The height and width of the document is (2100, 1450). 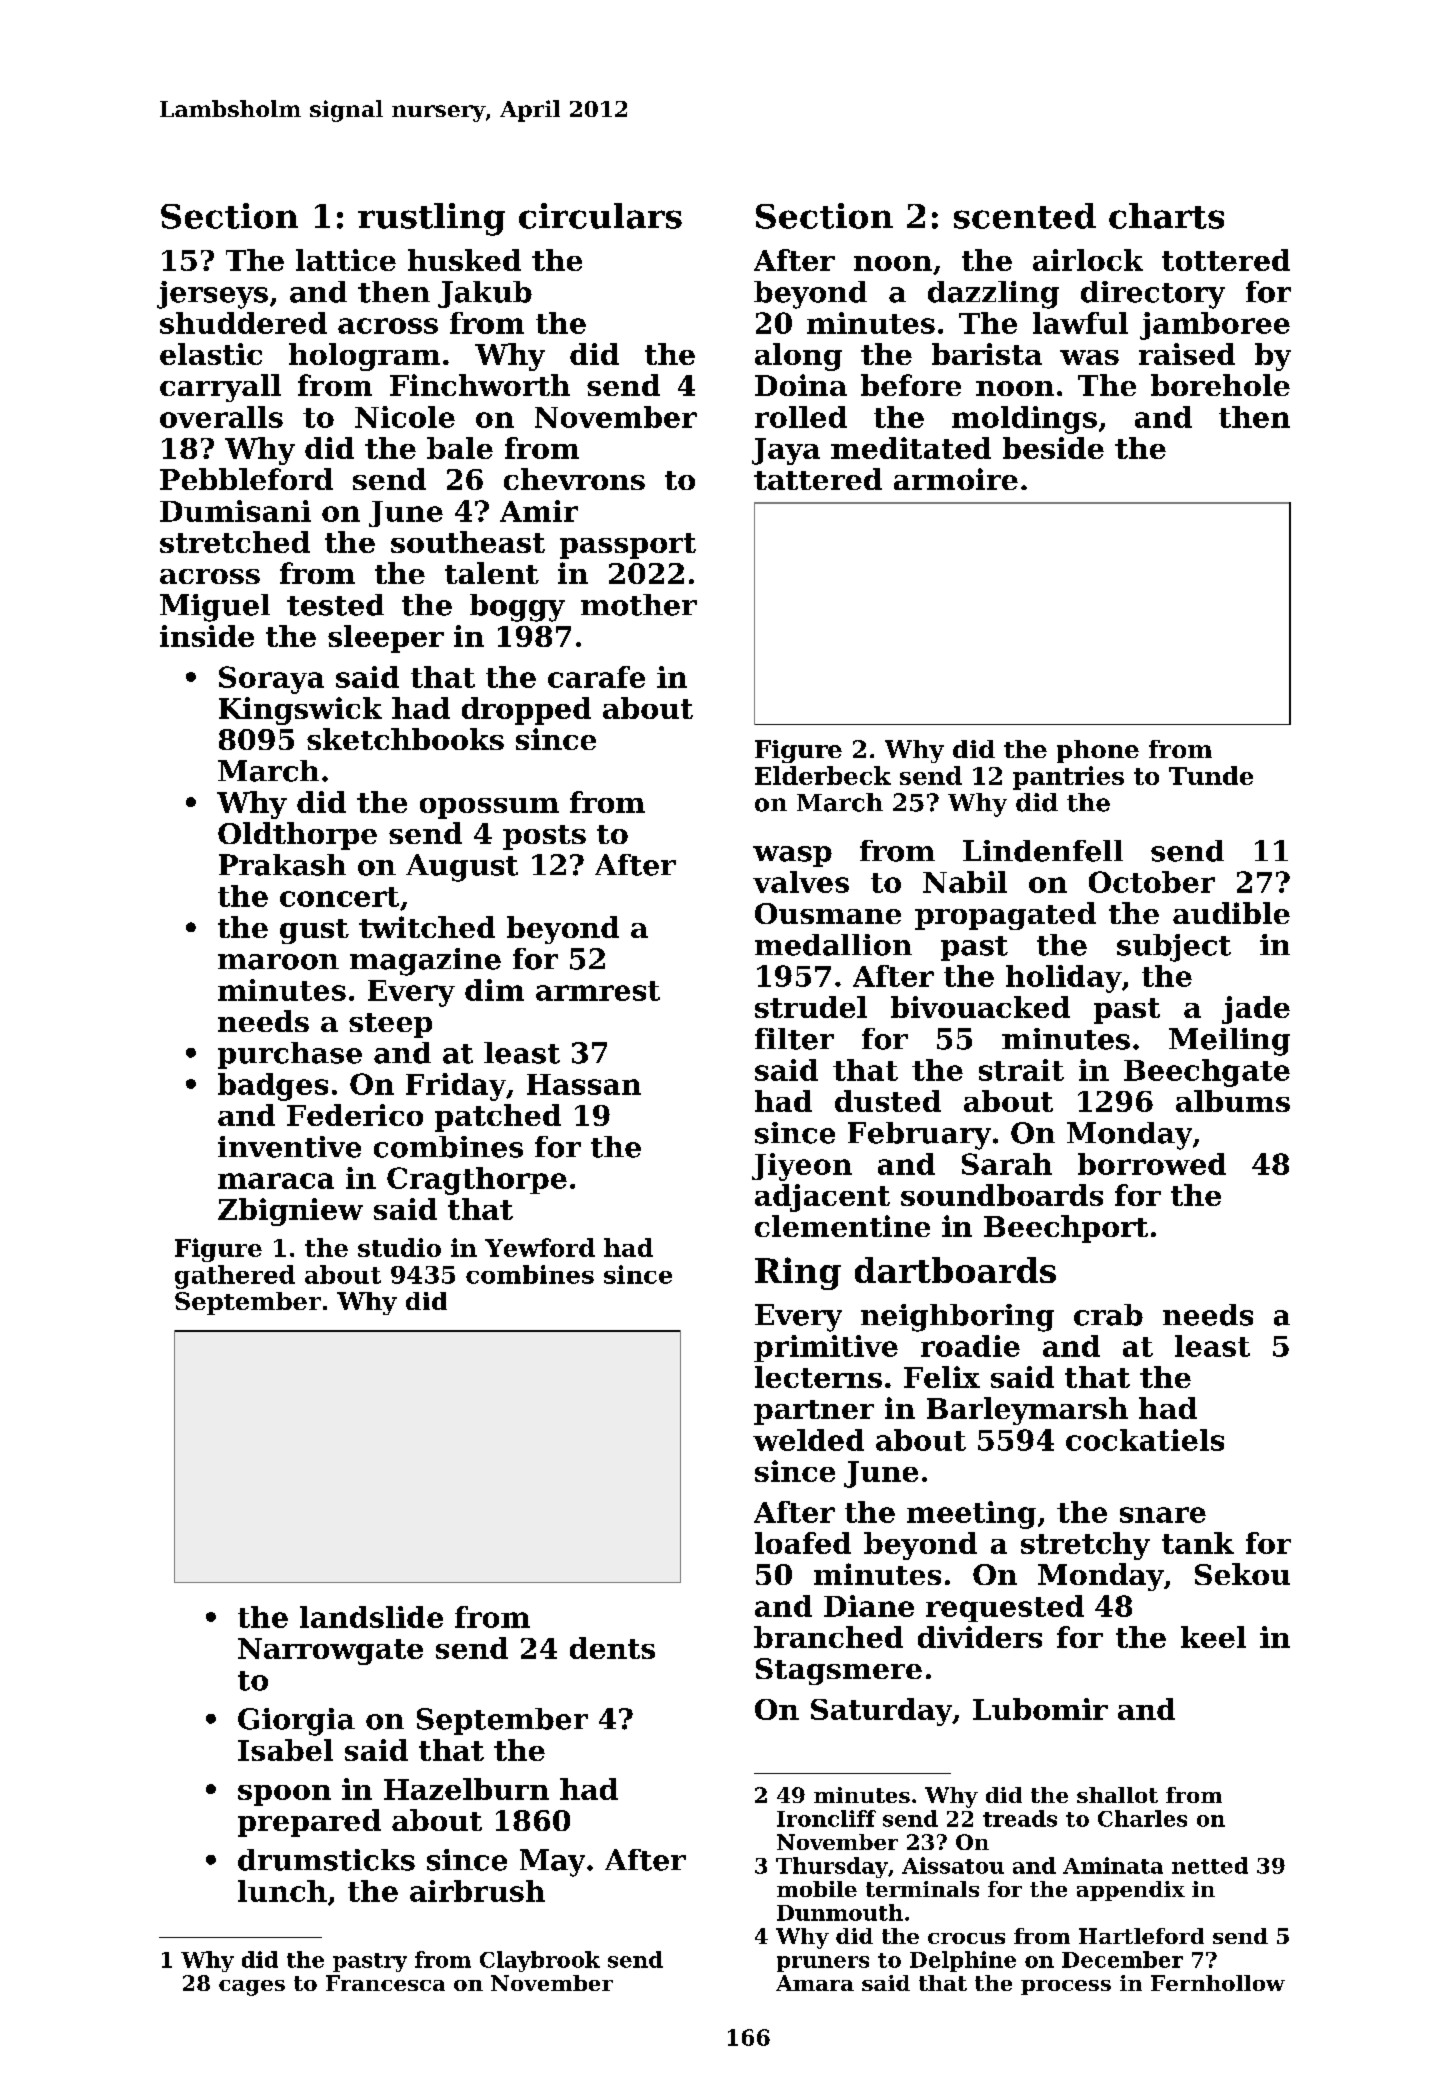 What do you see at coordinates (235, 1277) in the document?
I see `gathered` at bounding box center [235, 1277].
